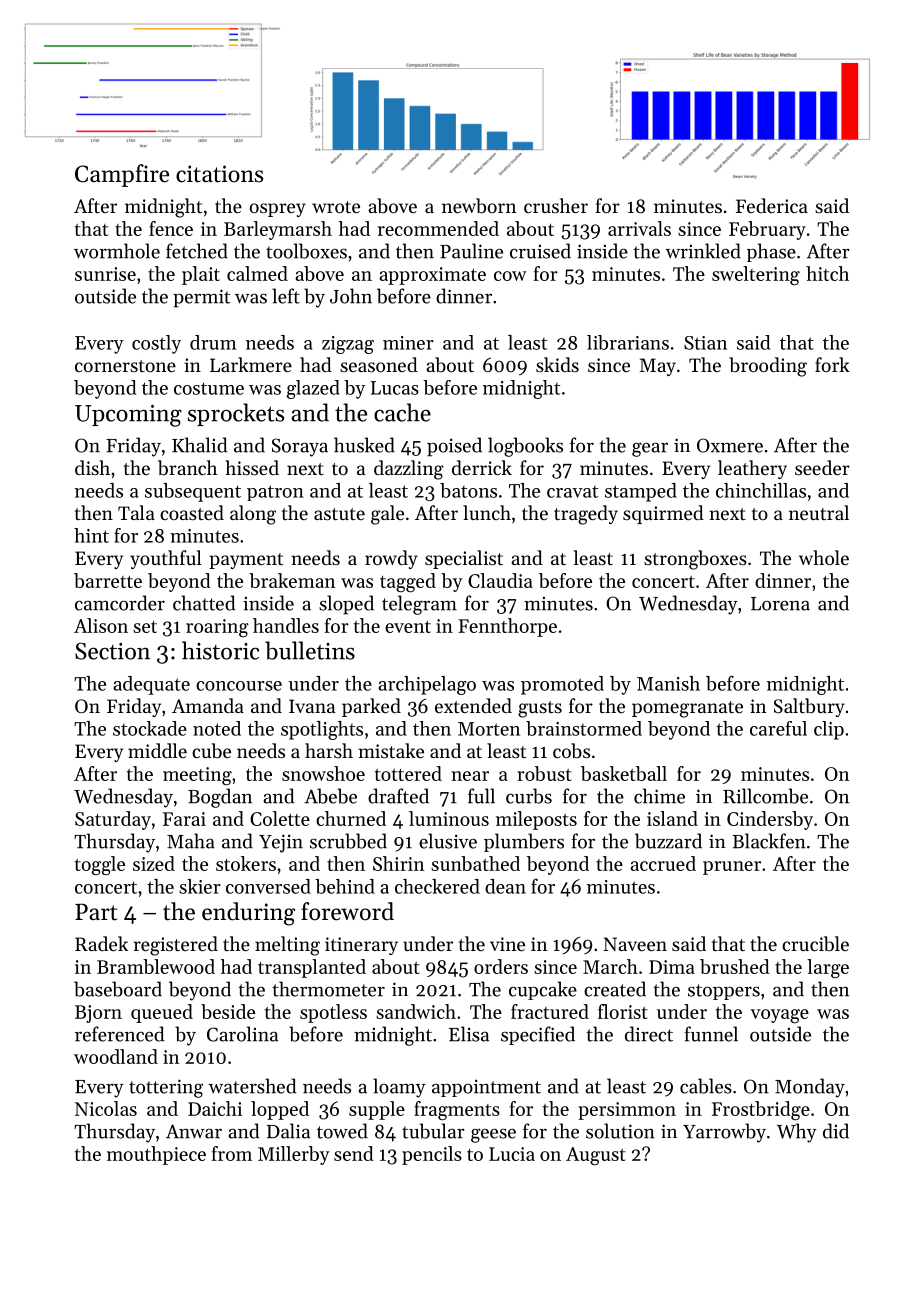 This screenshot has height=1311, width=924. I want to click on parked, so click(371, 707).
